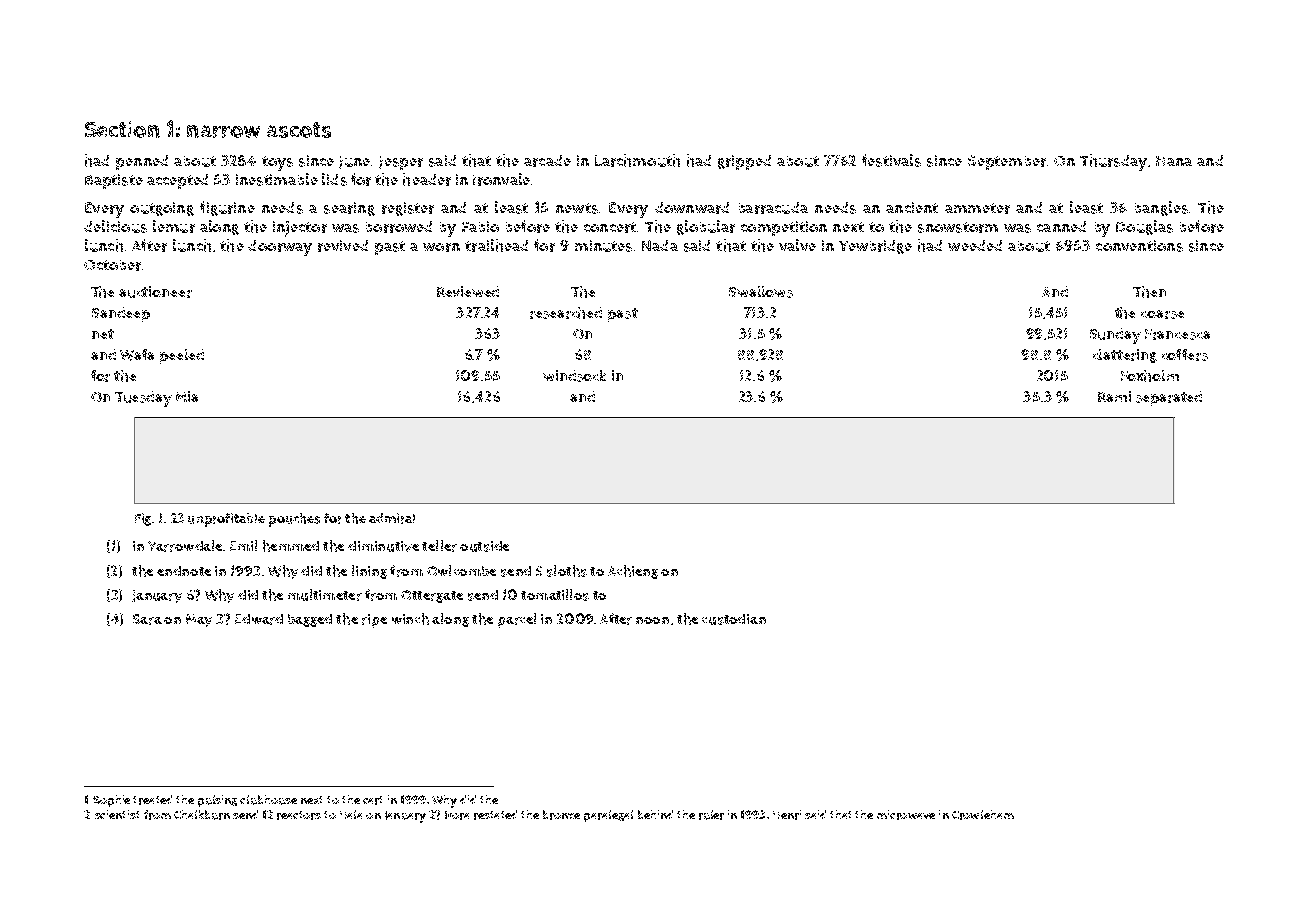 The height and width of the screenshot is (924, 1308). Describe the element at coordinates (637, 160) in the screenshot. I see `Larchmouth` at that location.
